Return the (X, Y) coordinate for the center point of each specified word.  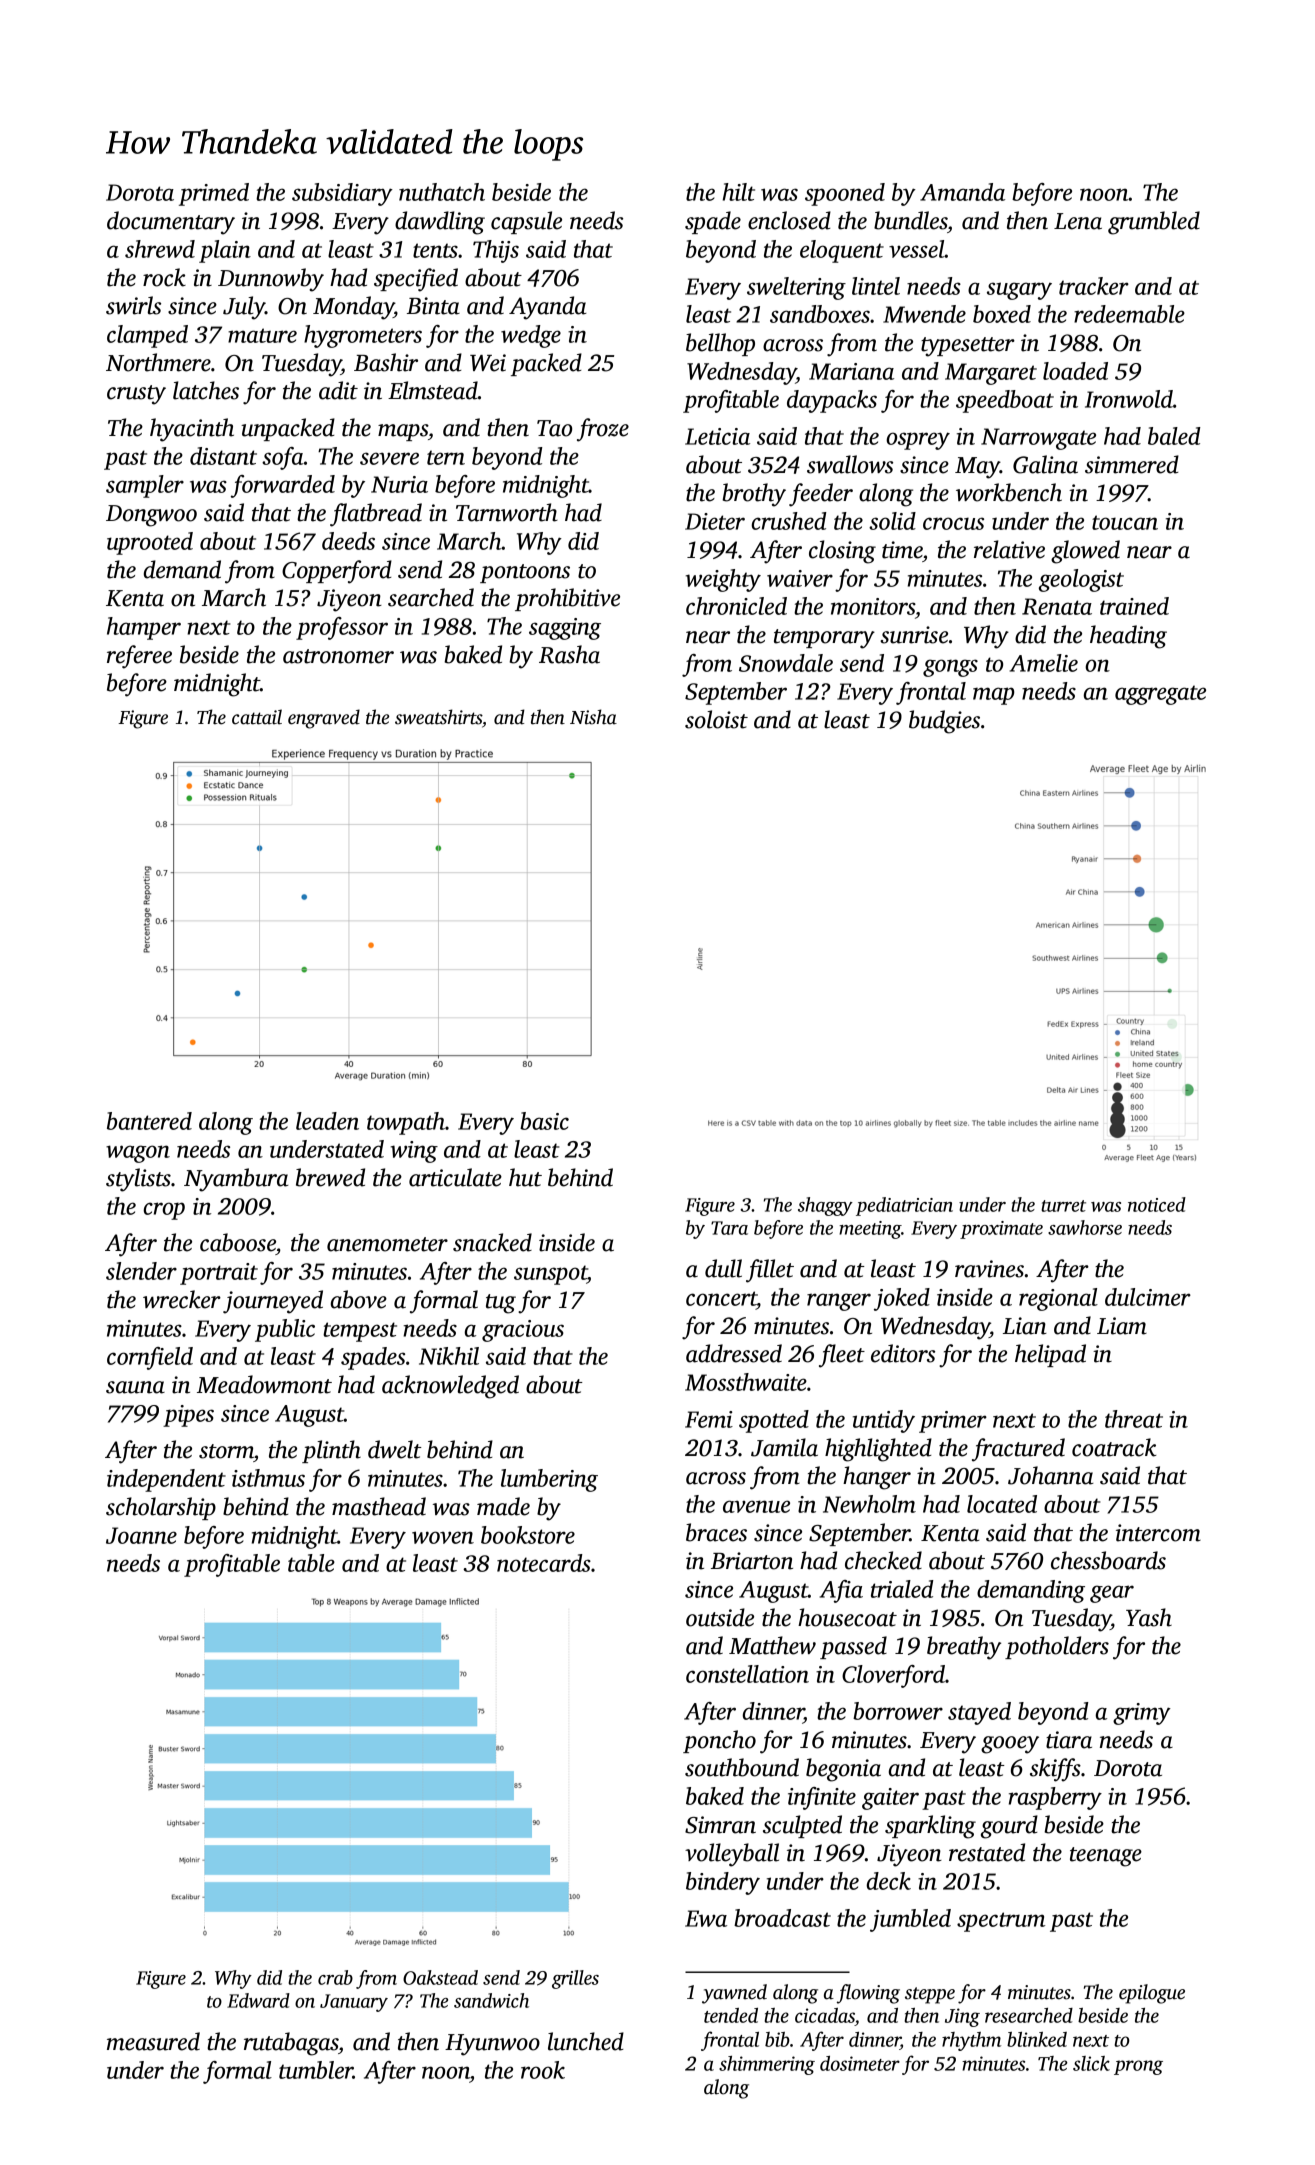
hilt (739, 192)
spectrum (1001, 1922)
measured (153, 2041)
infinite (822, 1798)
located (1002, 1504)
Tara (729, 1228)
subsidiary (342, 194)
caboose (238, 1242)
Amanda (962, 192)
